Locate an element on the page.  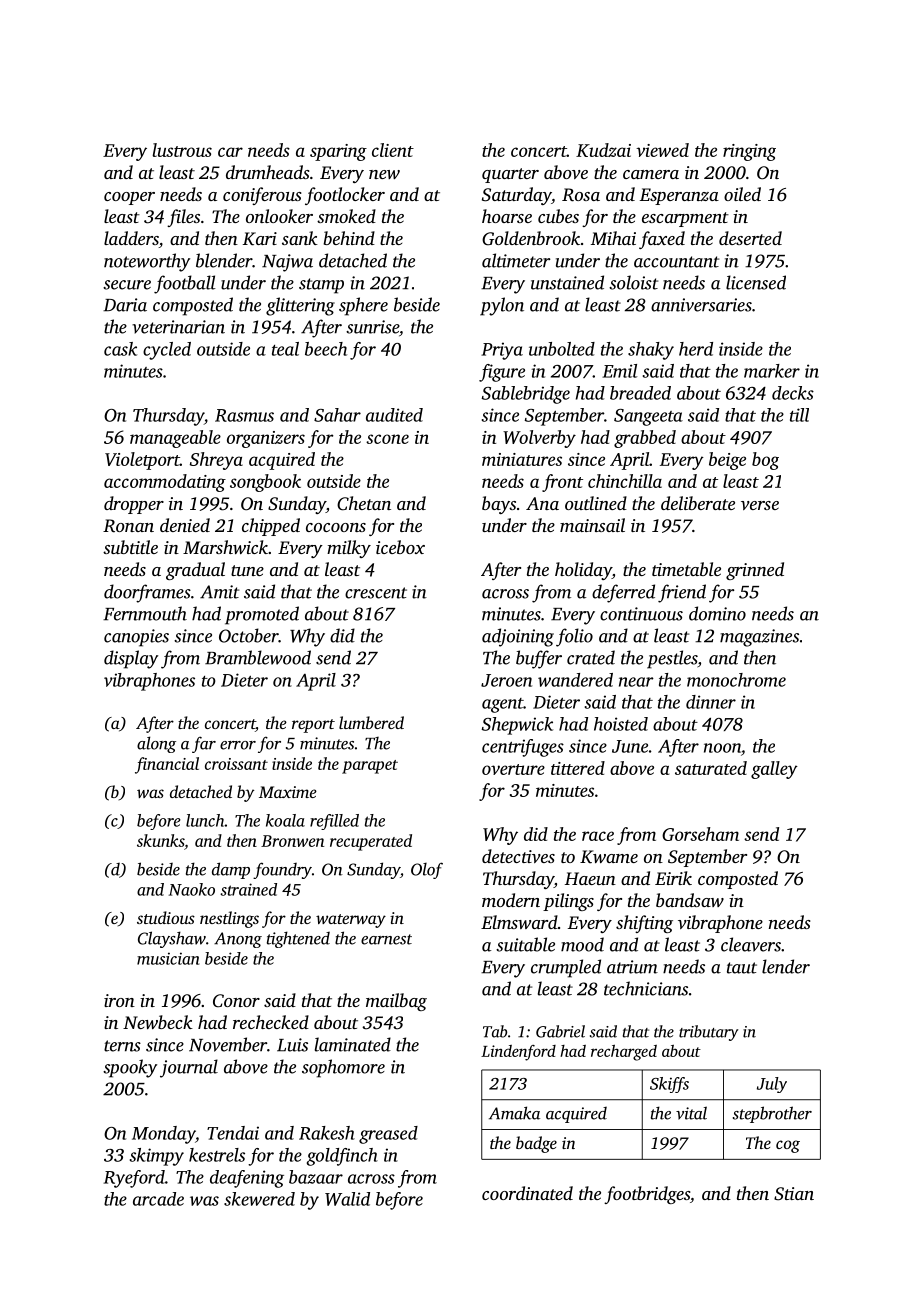
timetable is located at coordinates (686, 569).
